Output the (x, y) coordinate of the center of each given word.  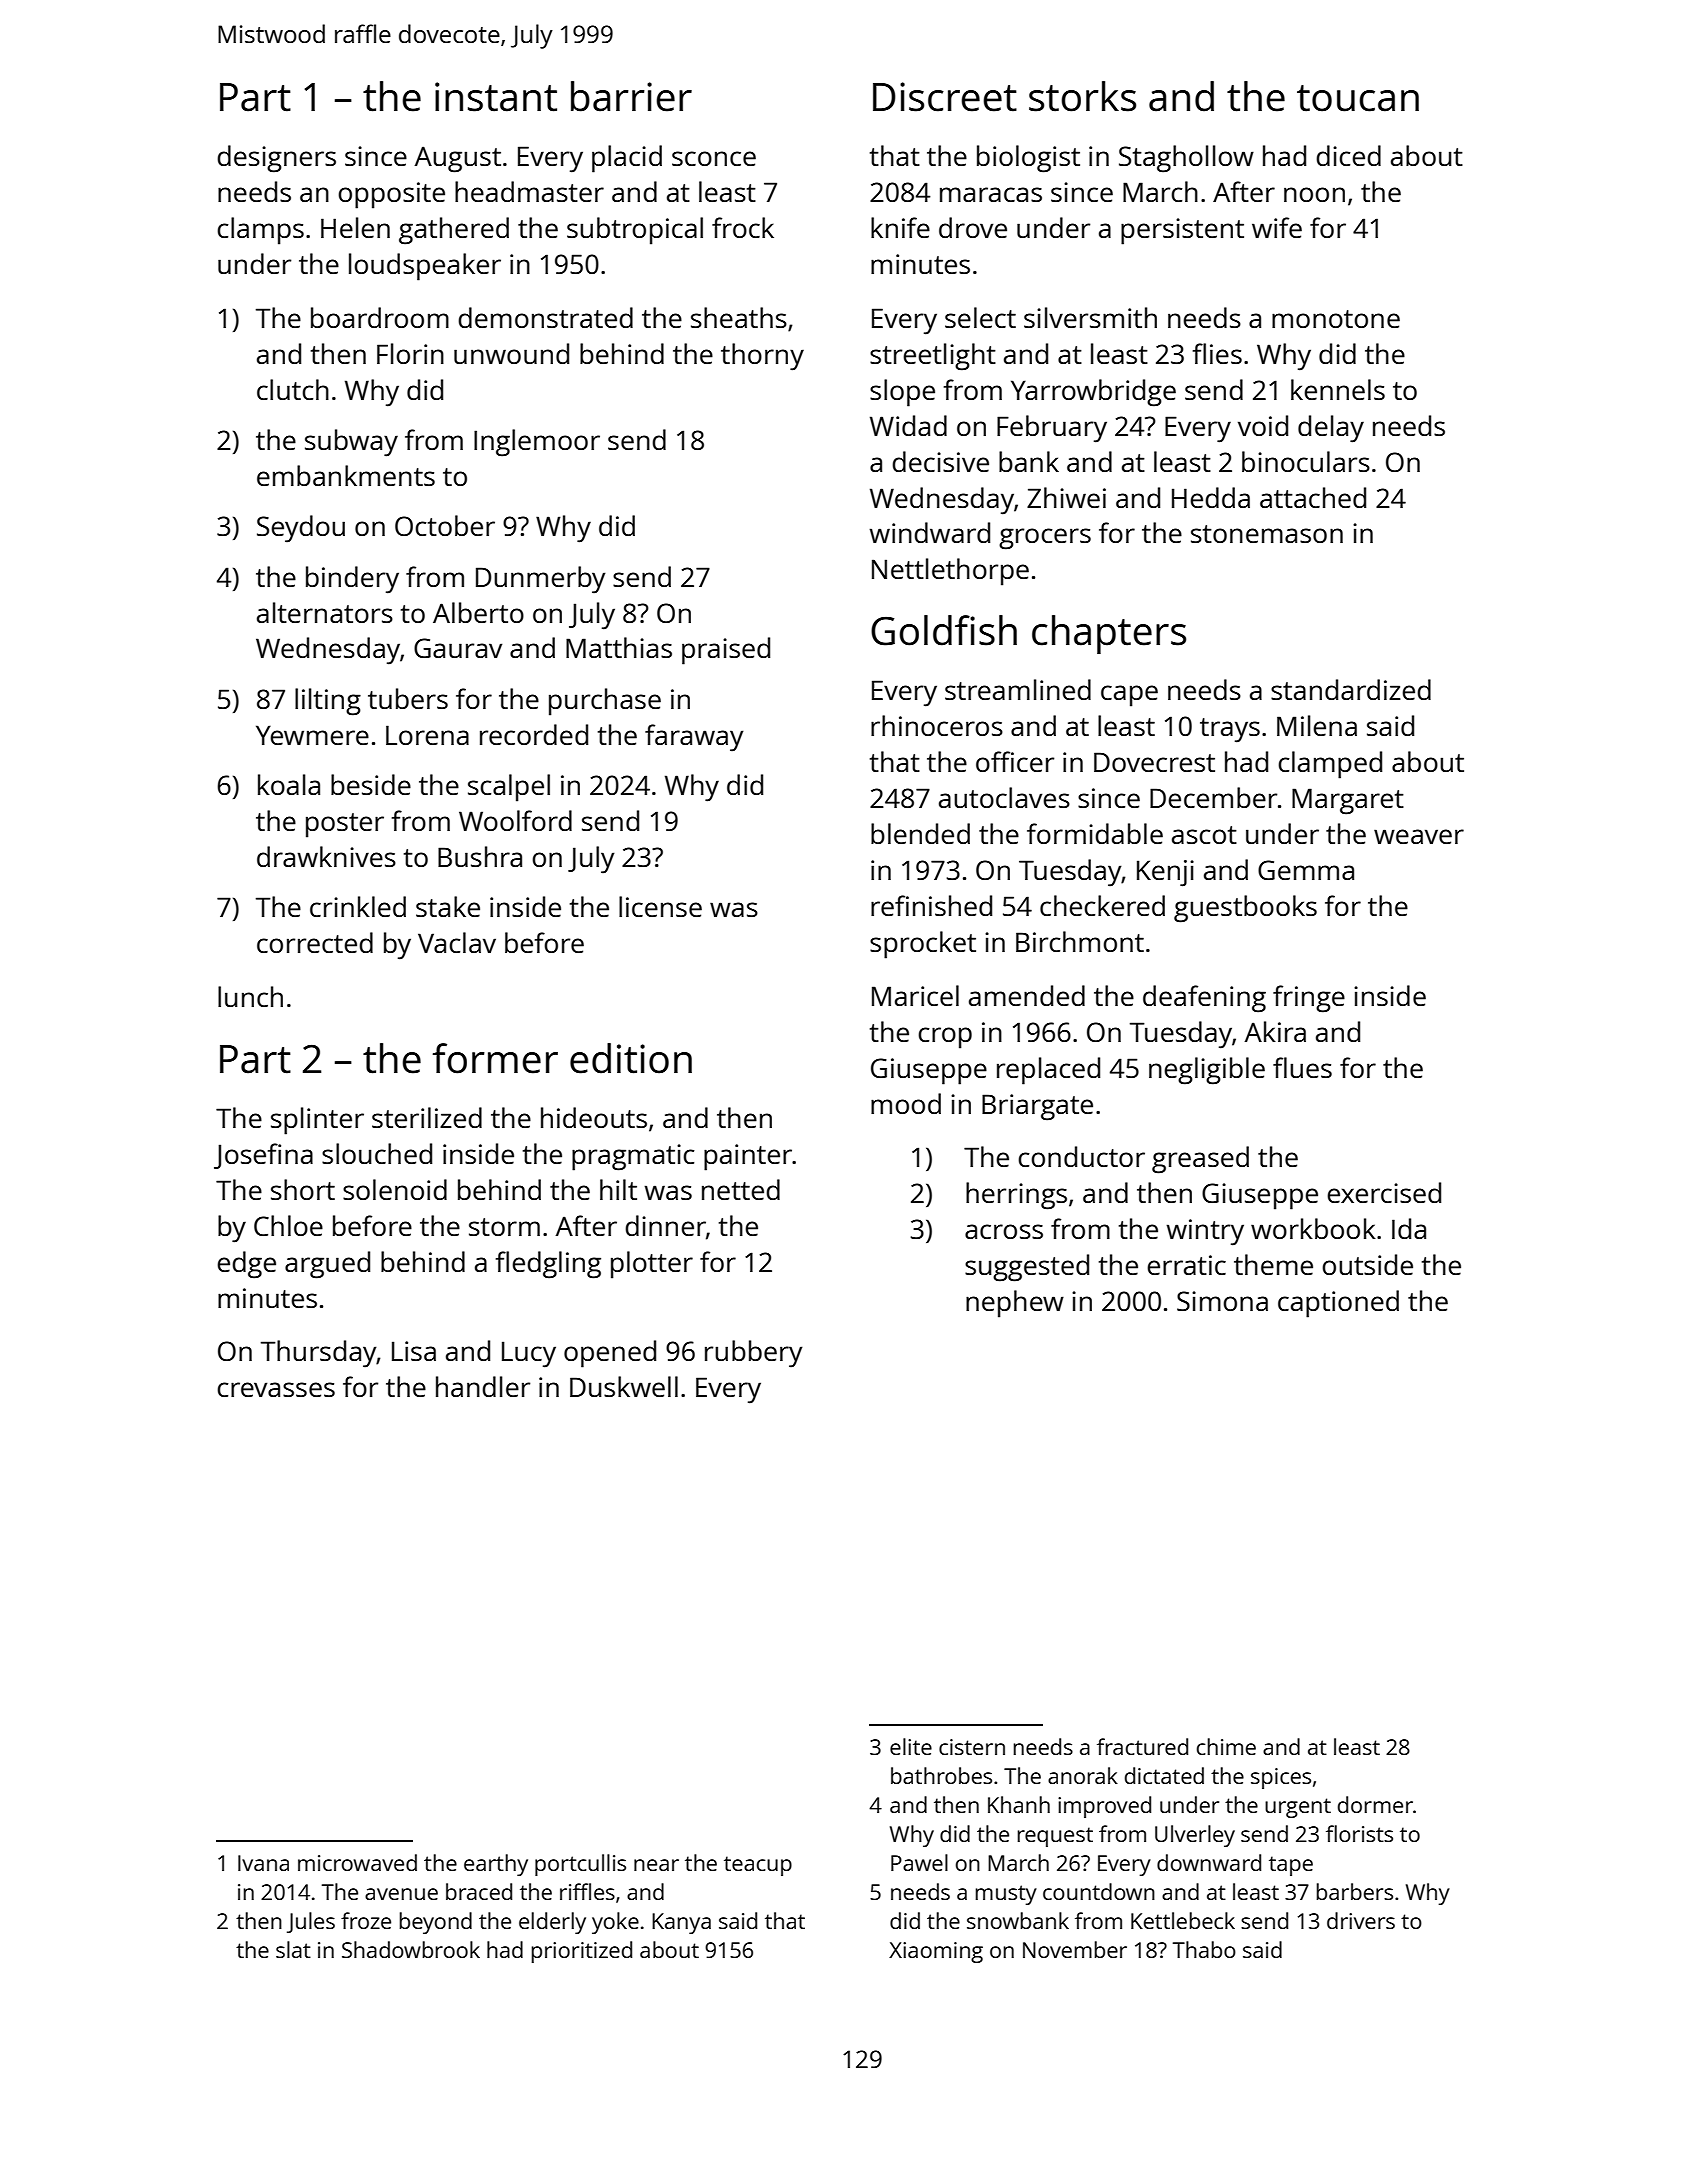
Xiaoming (936, 1952)
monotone (1336, 319)
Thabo (1204, 1949)
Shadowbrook (411, 1949)
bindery (352, 580)
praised (726, 651)
